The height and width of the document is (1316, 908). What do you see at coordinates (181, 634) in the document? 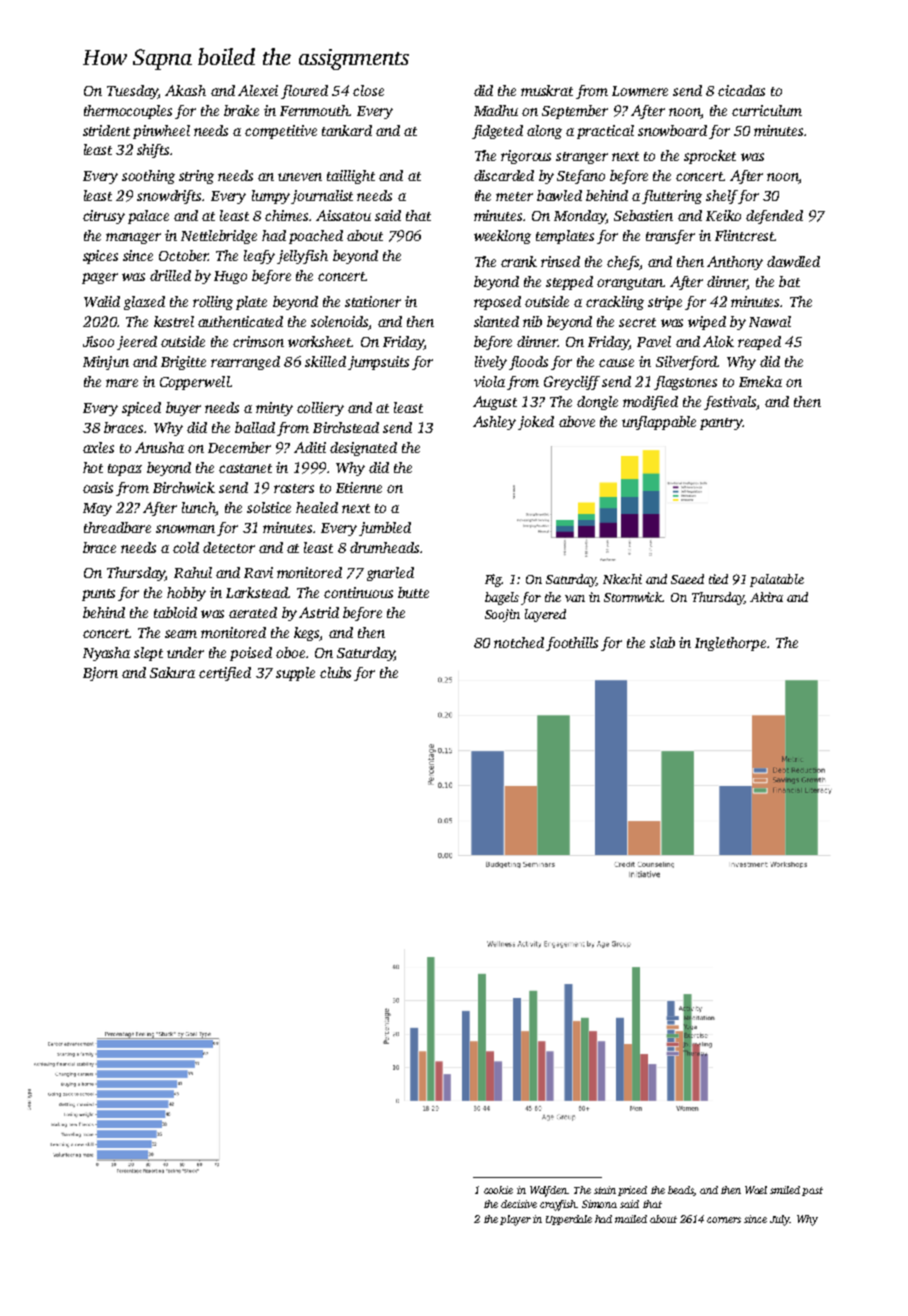
I see `seam` at bounding box center [181, 634].
